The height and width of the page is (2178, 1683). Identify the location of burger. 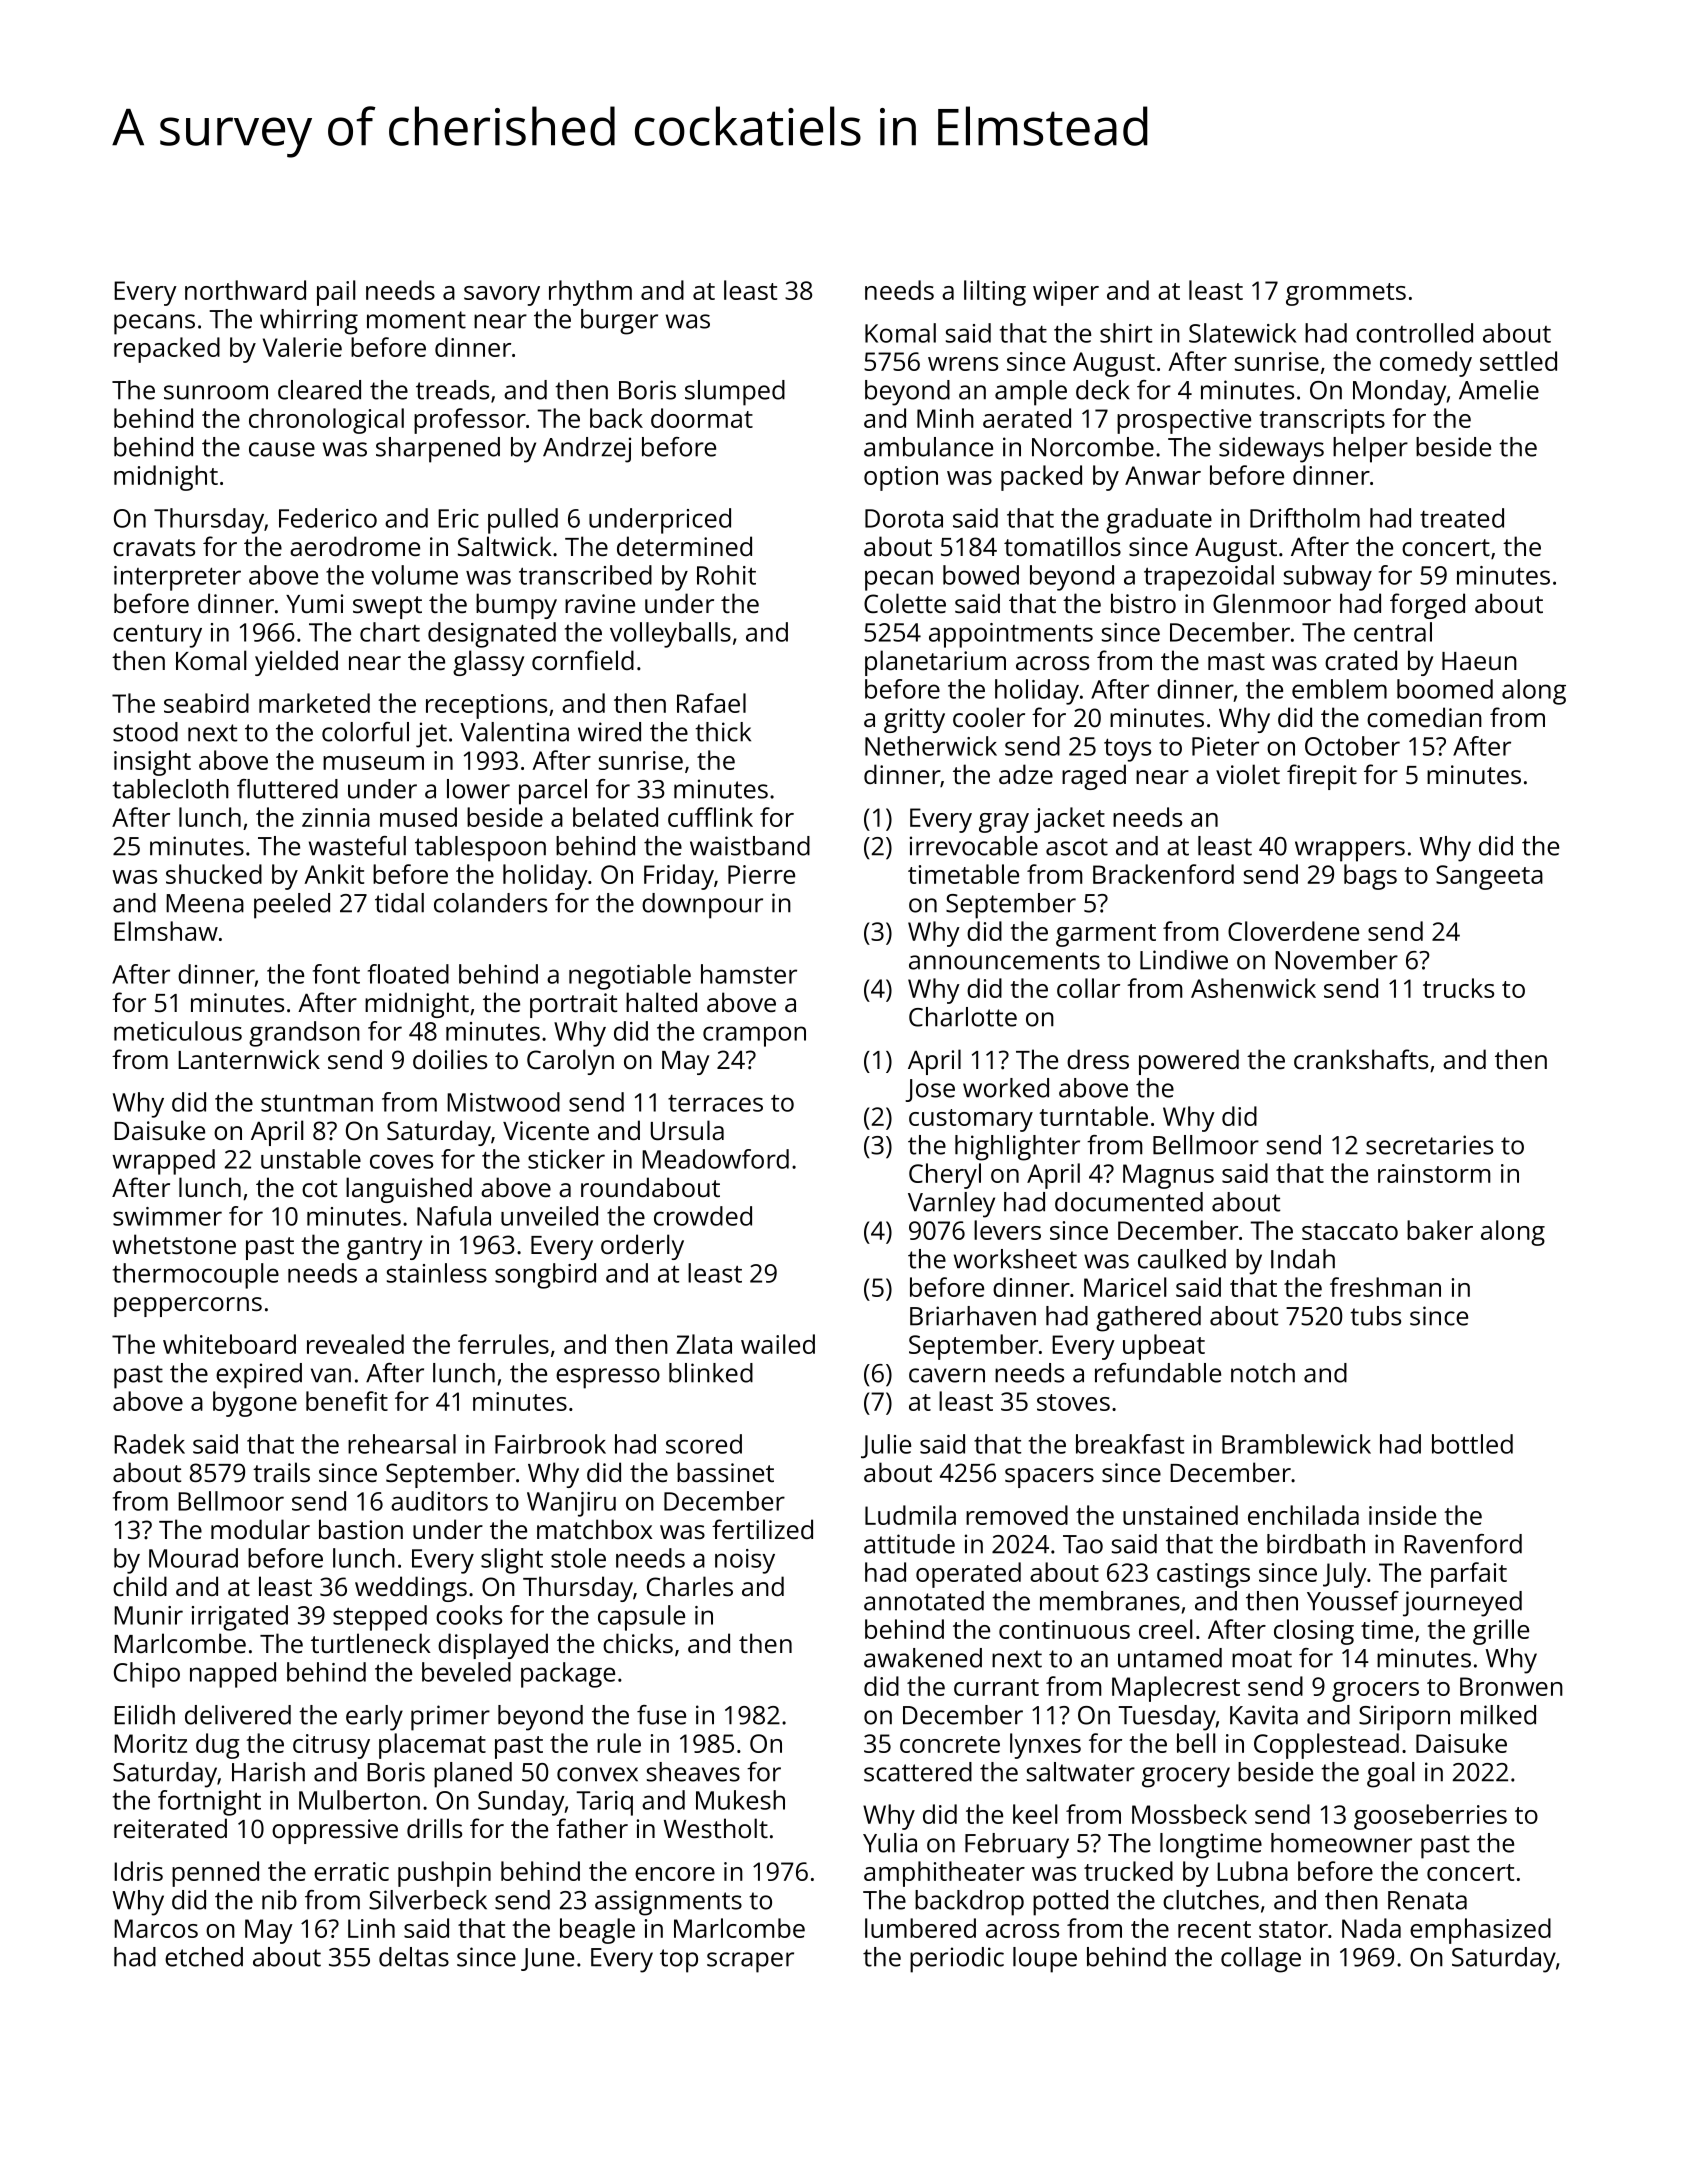
(619, 322).
